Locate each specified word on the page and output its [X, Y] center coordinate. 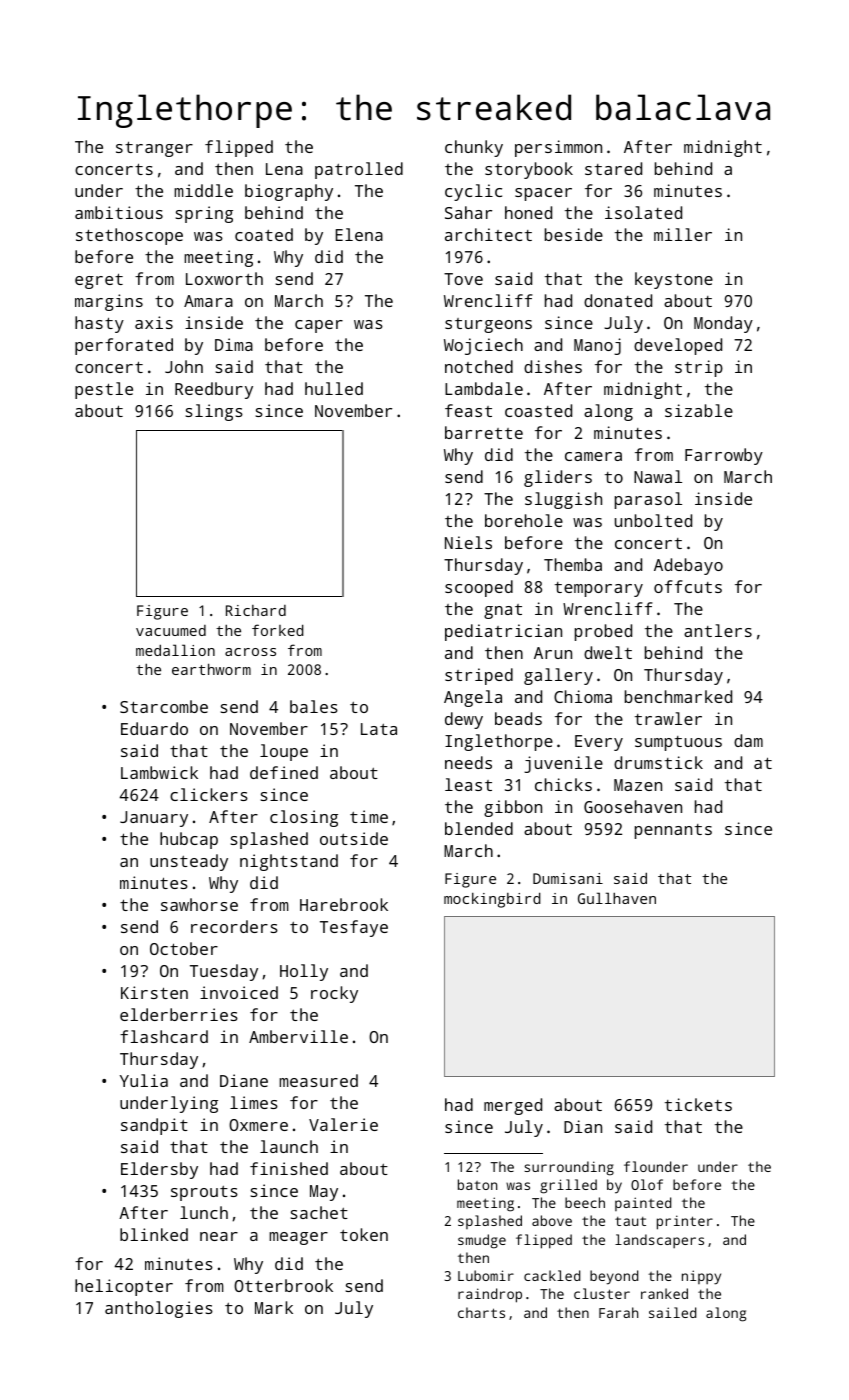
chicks [563, 784]
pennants [673, 831]
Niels [468, 542]
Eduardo [154, 728]
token [364, 1234]
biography [289, 192]
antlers [718, 630]
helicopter [124, 1287]
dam [748, 740]
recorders [234, 926]
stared [613, 168]
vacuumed [171, 630]
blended [479, 828]
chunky [474, 148]
